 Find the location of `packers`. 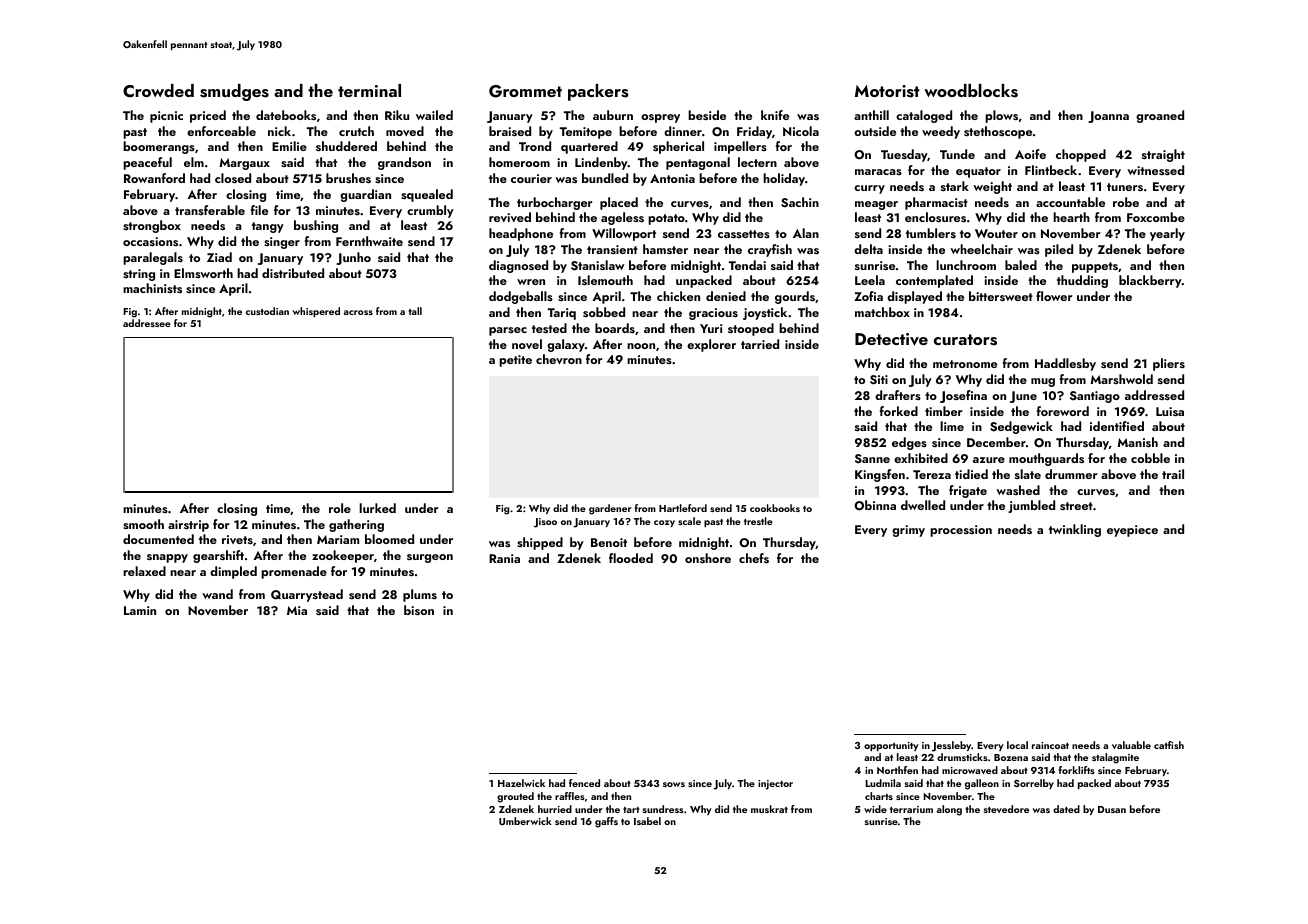

packers is located at coordinates (598, 92).
